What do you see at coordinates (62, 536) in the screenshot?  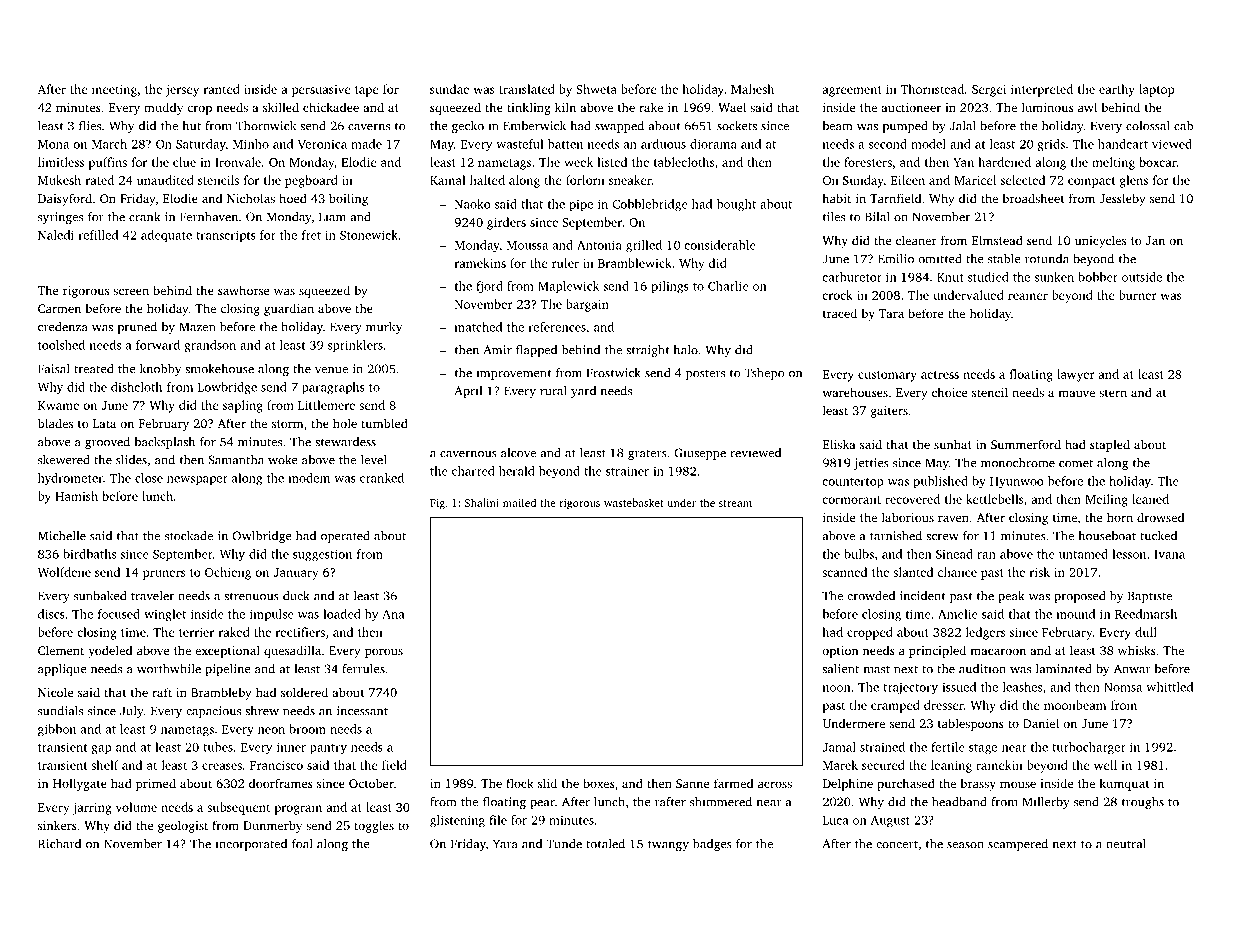 I see `Michelle` at bounding box center [62, 536].
